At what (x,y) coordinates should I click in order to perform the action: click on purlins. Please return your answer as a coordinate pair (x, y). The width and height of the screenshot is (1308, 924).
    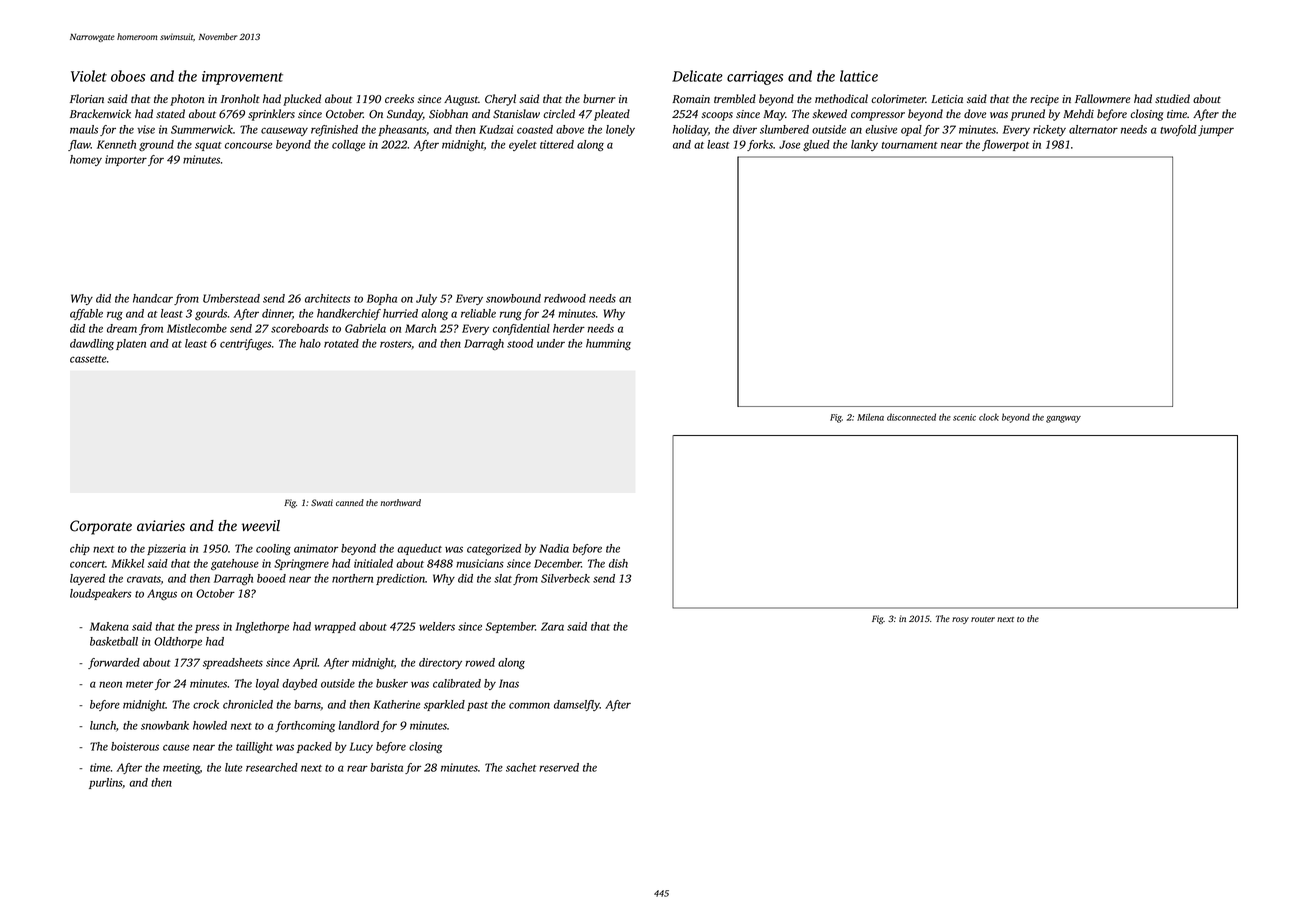
    Looking at the image, I should click on (105, 783).
